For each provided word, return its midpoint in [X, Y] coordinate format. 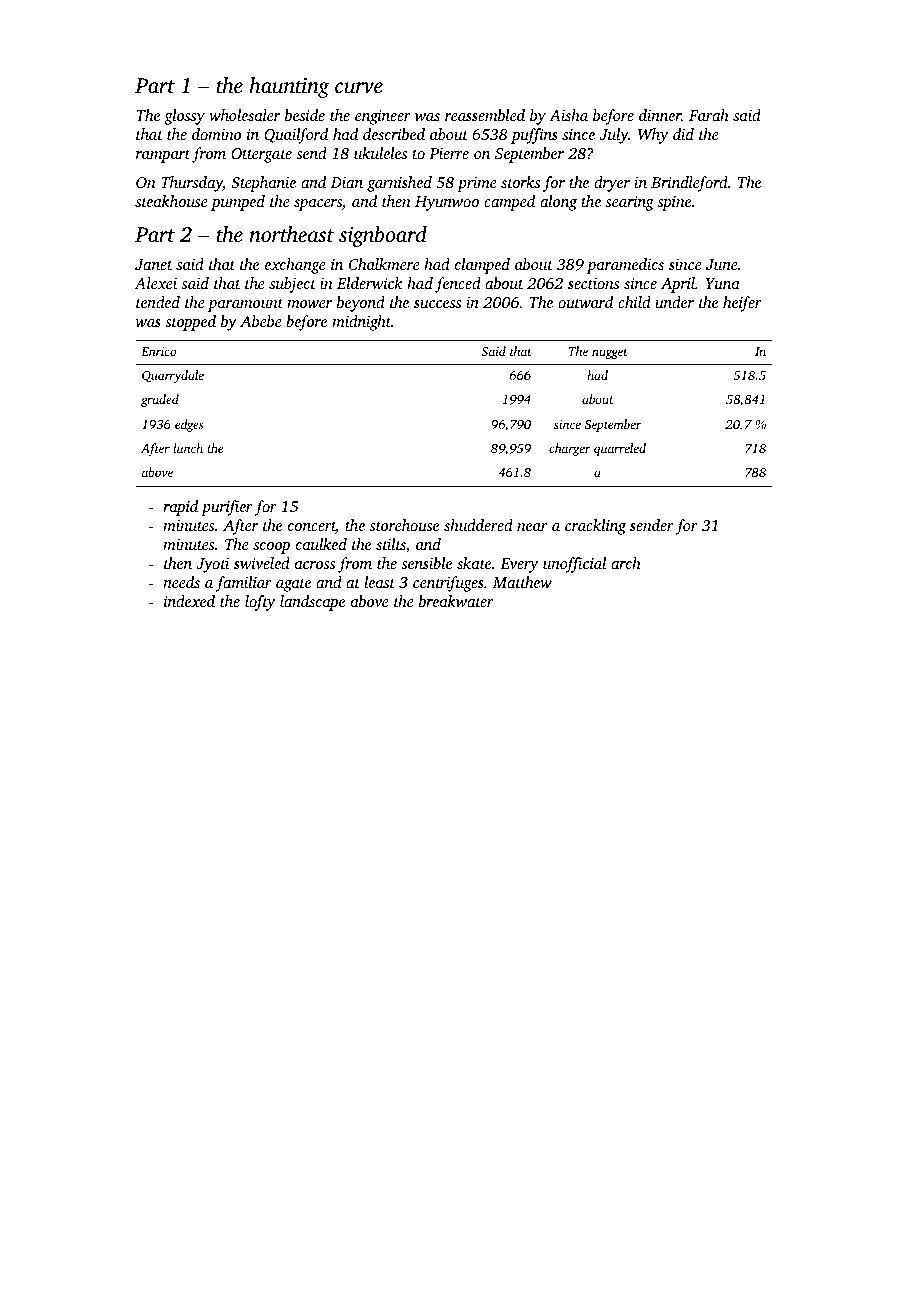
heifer [742, 304]
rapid [180, 508]
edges [189, 425]
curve [359, 87]
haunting [289, 87]
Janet [154, 264]
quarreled [620, 449]
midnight [361, 323]
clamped [482, 266]
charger [570, 449]
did [683, 134]
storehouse [404, 525]
